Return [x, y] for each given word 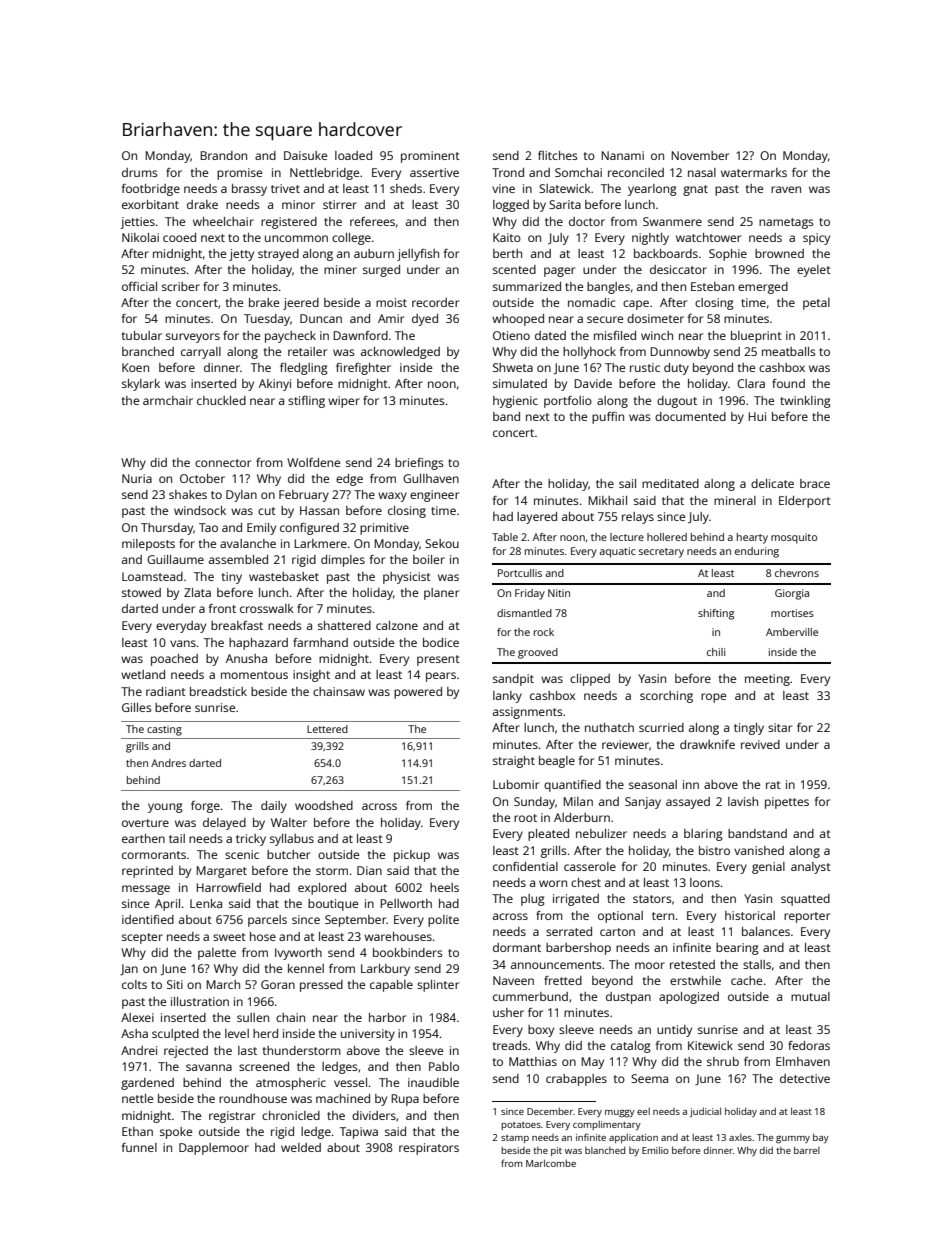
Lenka [206, 903]
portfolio [568, 402]
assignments [528, 713]
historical [750, 915]
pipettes [787, 803]
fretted [563, 980]
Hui [757, 416]
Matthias [533, 1061]
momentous [254, 675]
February [304, 496]
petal [816, 304]
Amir [391, 318]
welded [301, 1147]
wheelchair [223, 221]
